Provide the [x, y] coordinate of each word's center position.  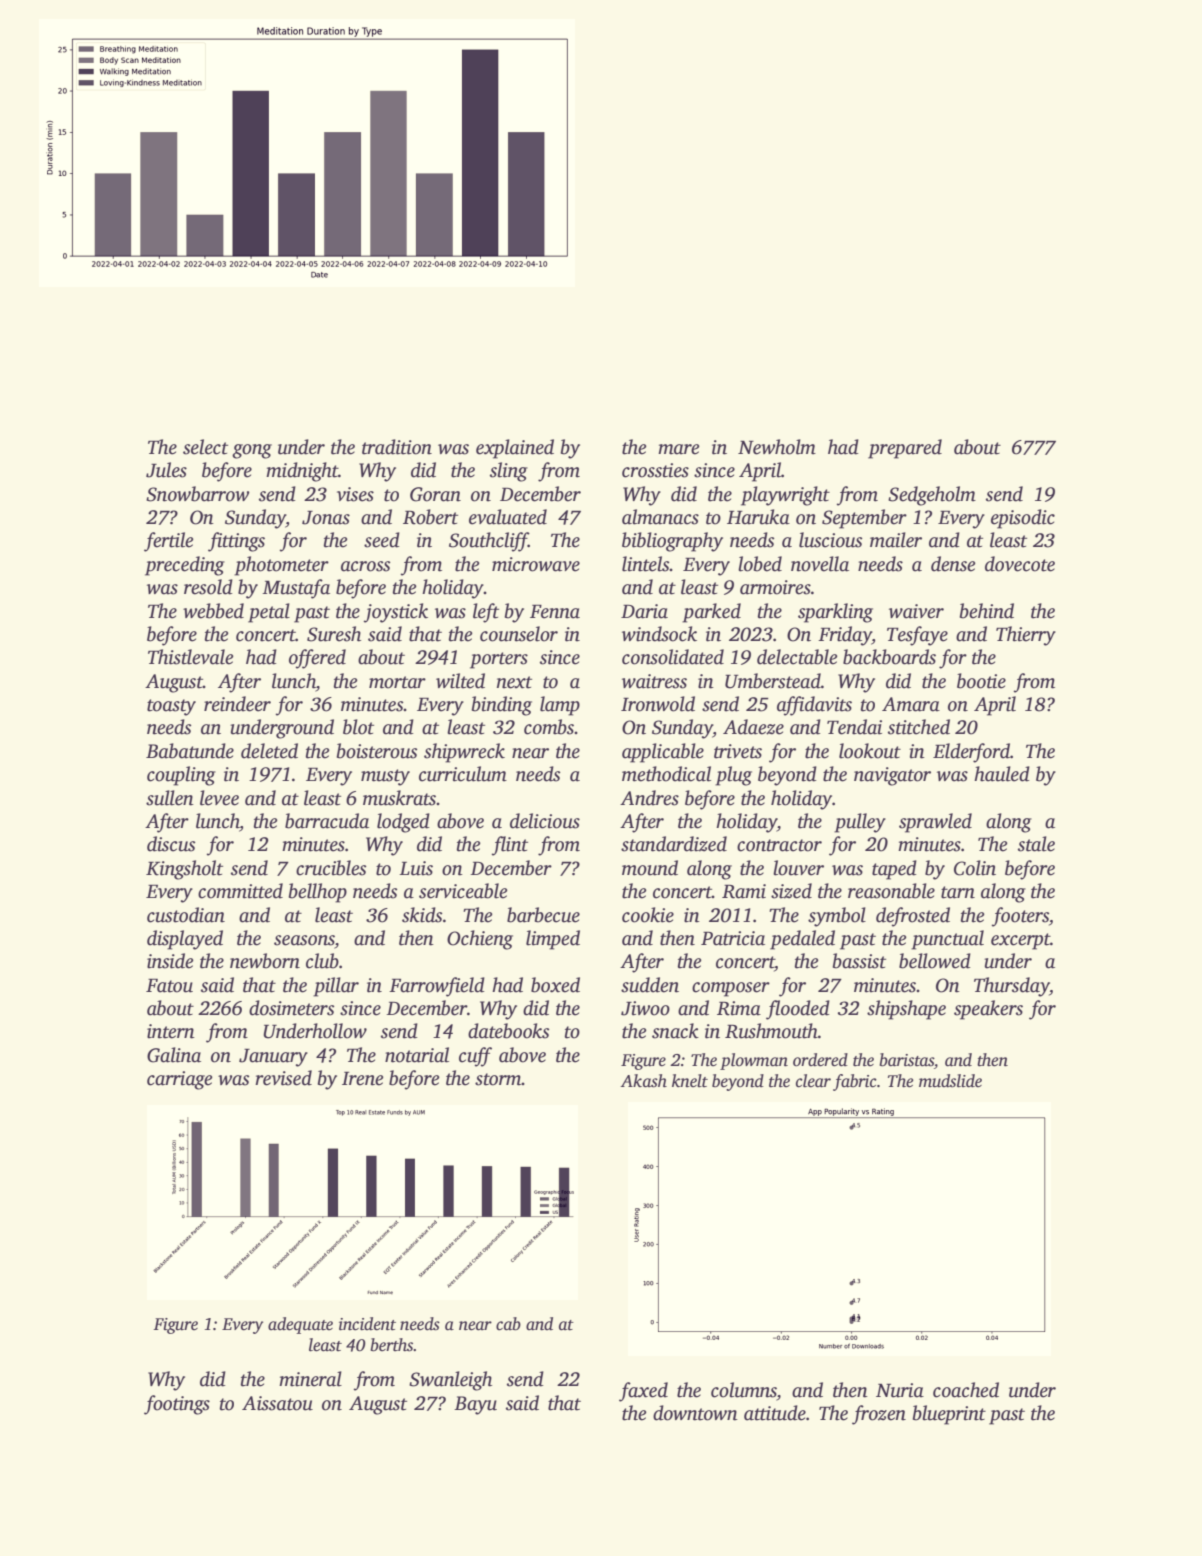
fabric [855, 1082]
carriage [179, 1080]
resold [208, 587]
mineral [310, 1379]
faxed [643, 1392]
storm [498, 1079]
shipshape [906, 1010]
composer [731, 989]
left [486, 613]
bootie [981, 681]
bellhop [318, 893]
